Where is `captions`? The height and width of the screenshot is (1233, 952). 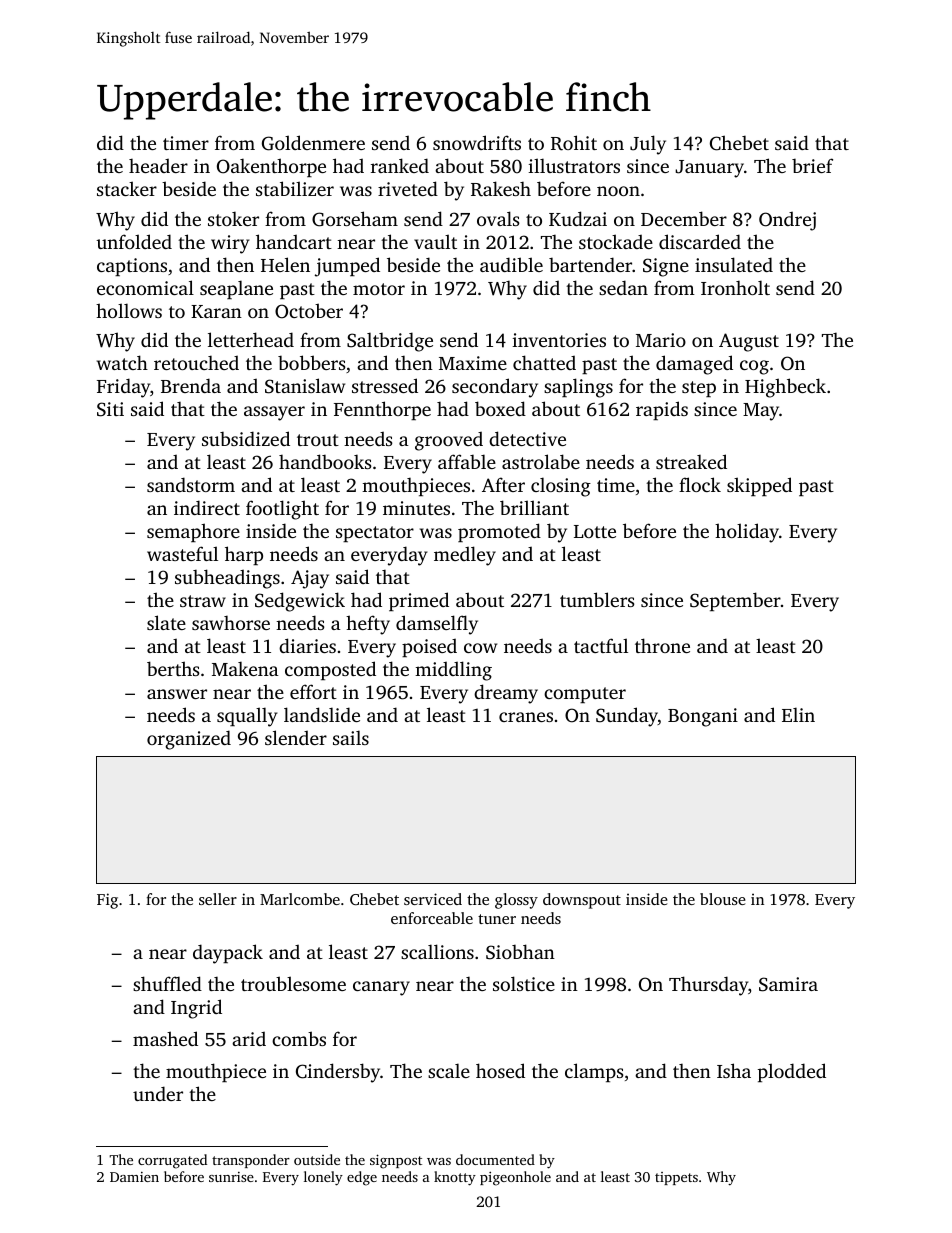 captions is located at coordinates (132, 267).
